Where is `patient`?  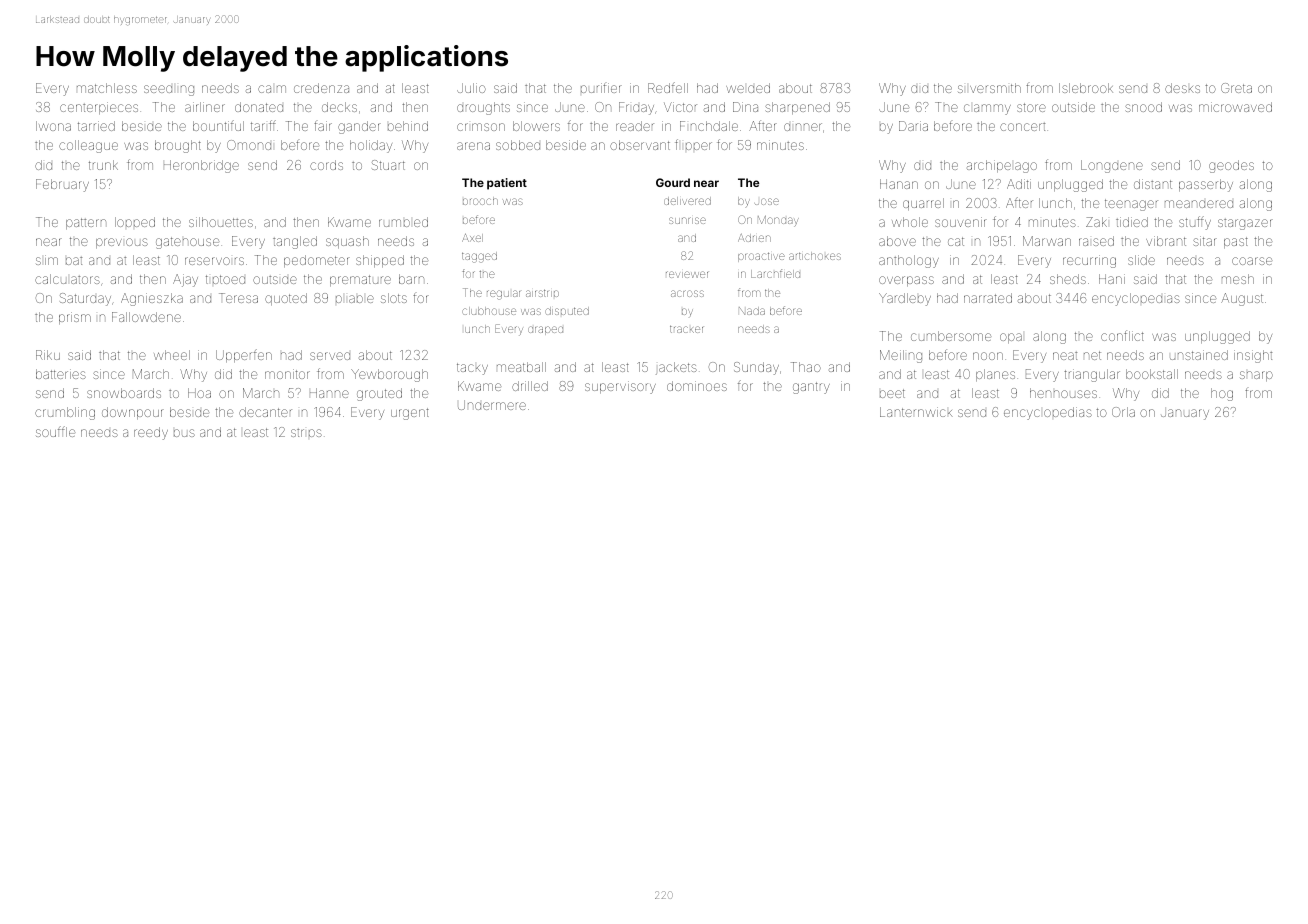 patient is located at coordinates (507, 184).
